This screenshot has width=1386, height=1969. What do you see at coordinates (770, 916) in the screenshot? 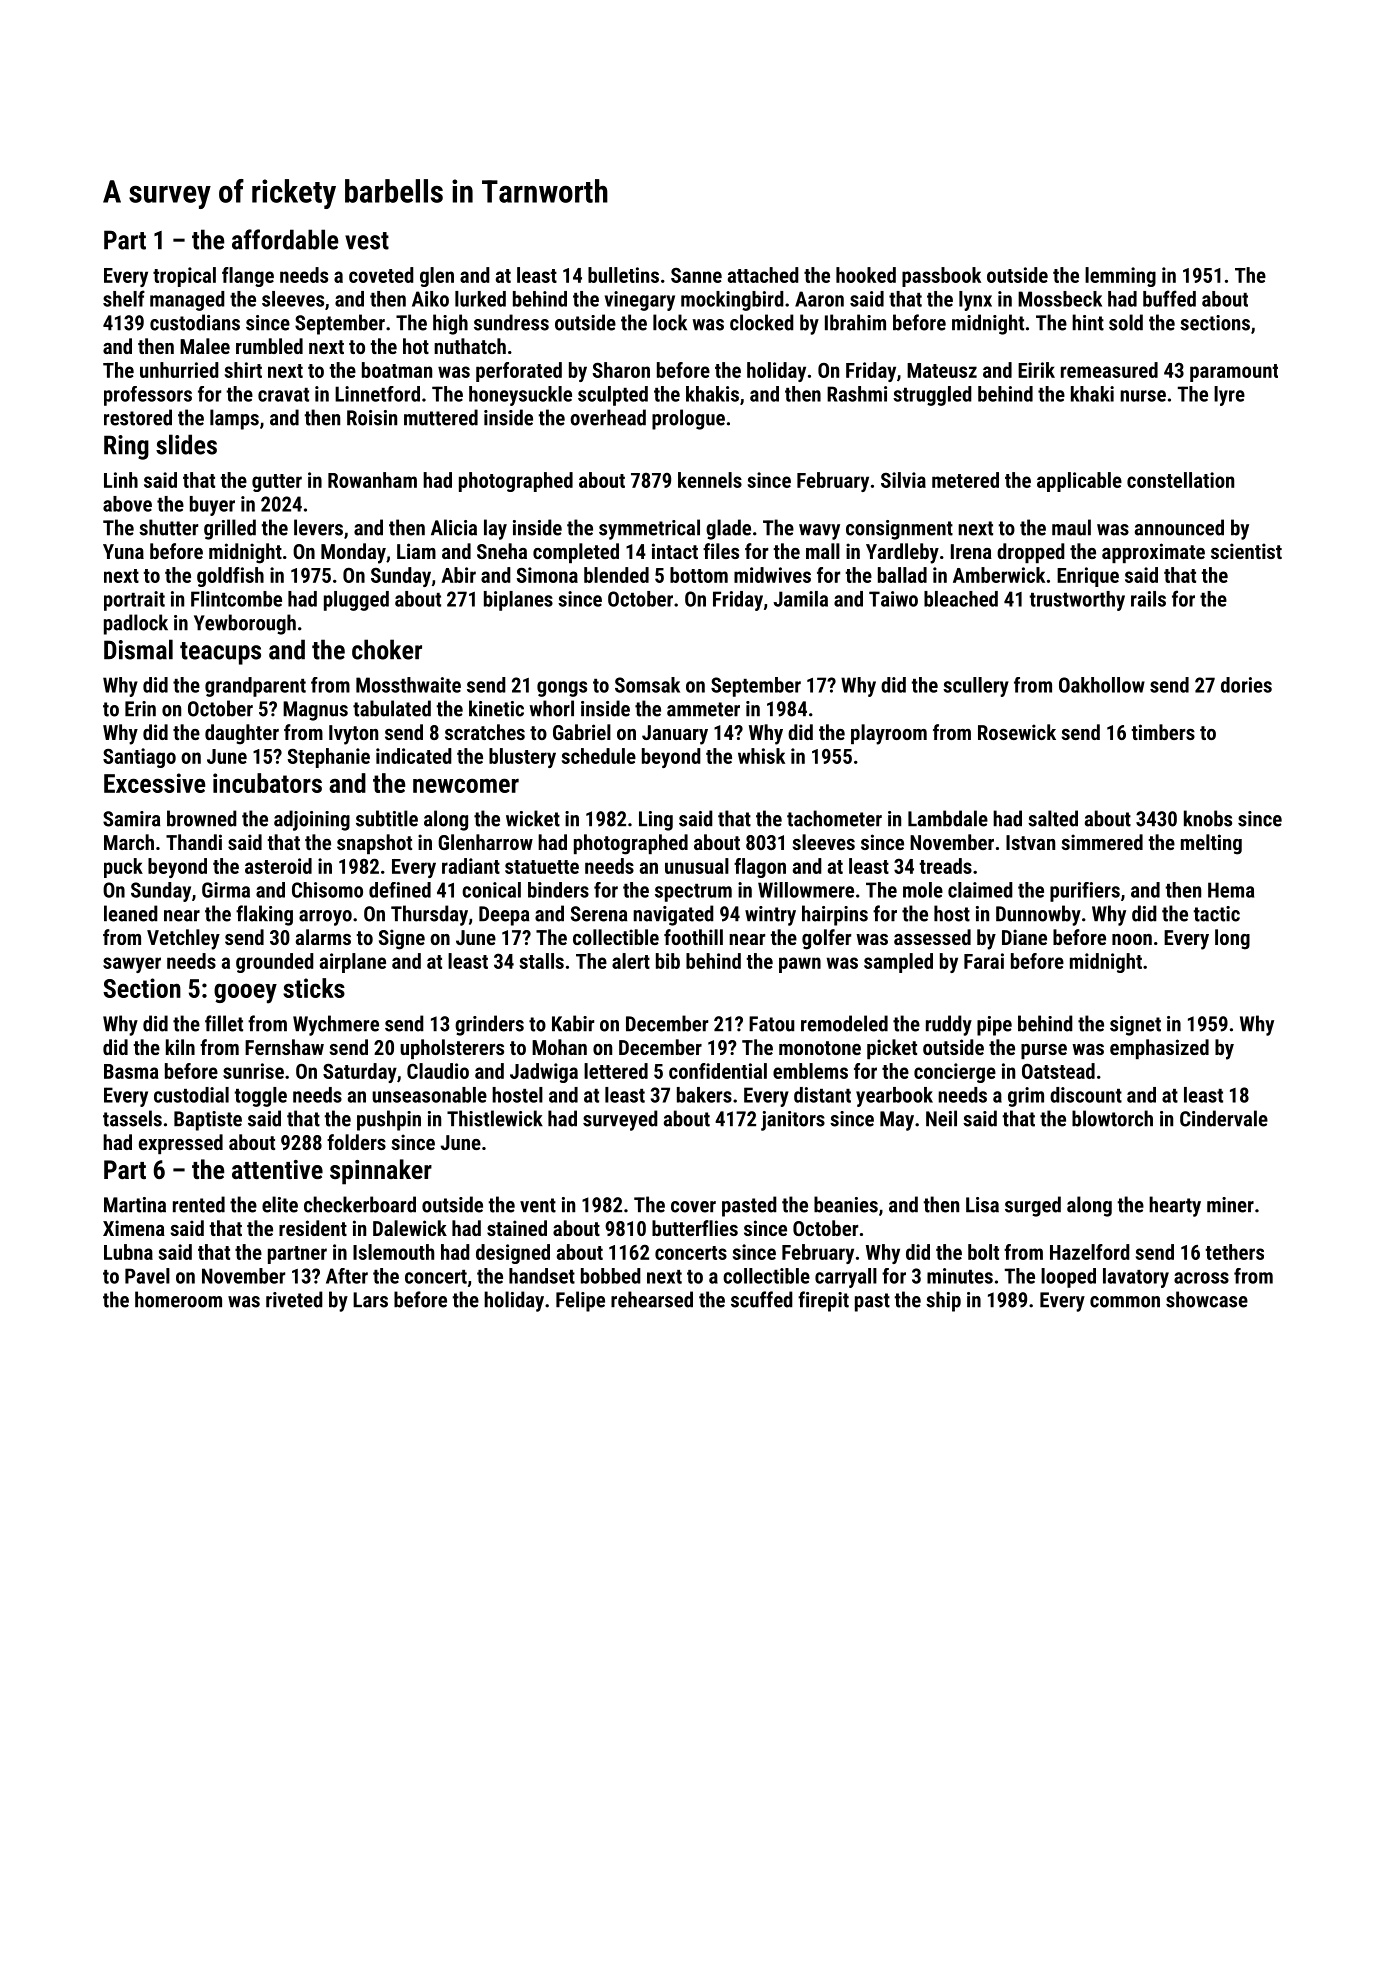
I see `wintry` at bounding box center [770, 916].
